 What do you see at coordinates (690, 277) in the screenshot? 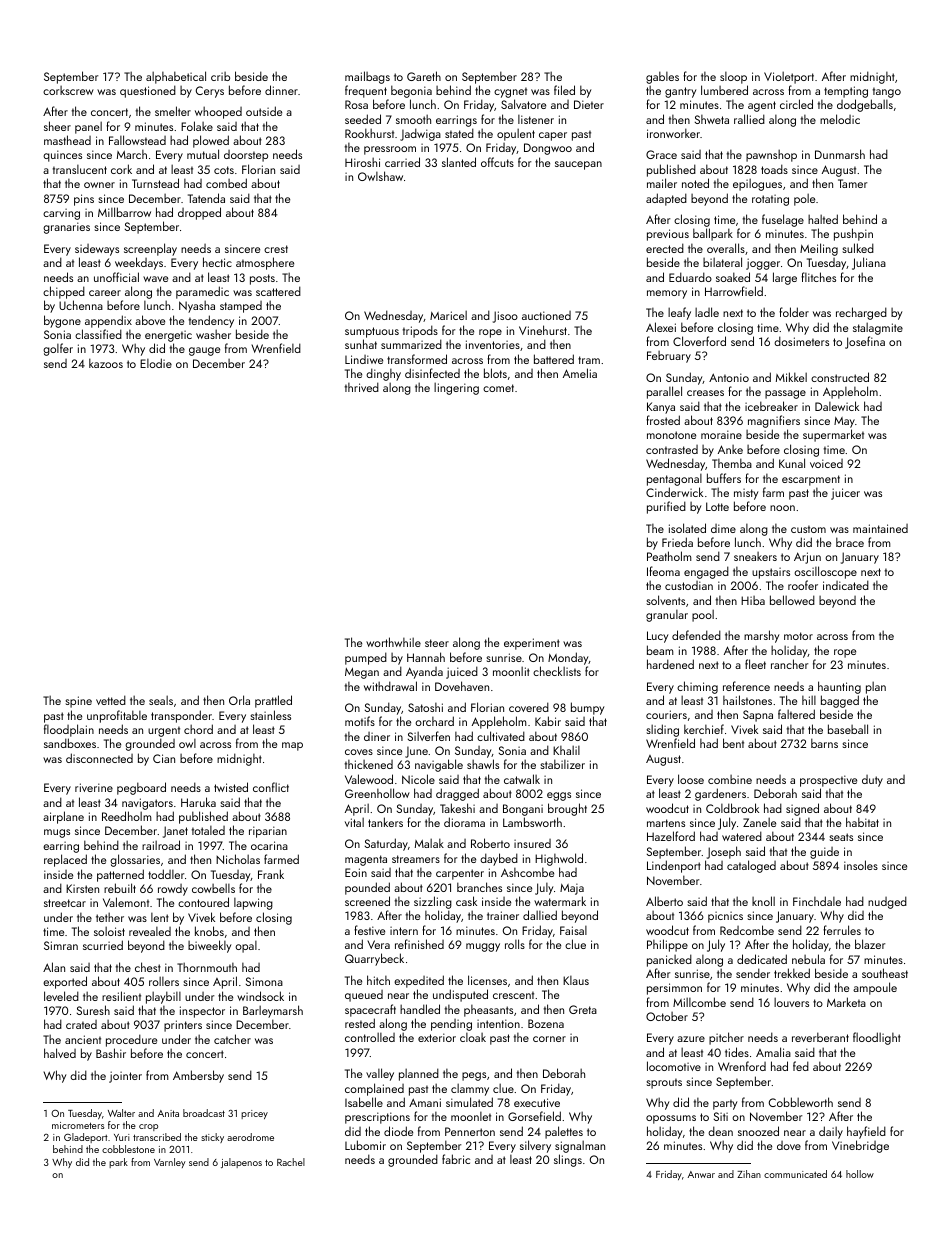
I see `Eduardo` at bounding box center [690, 277].
